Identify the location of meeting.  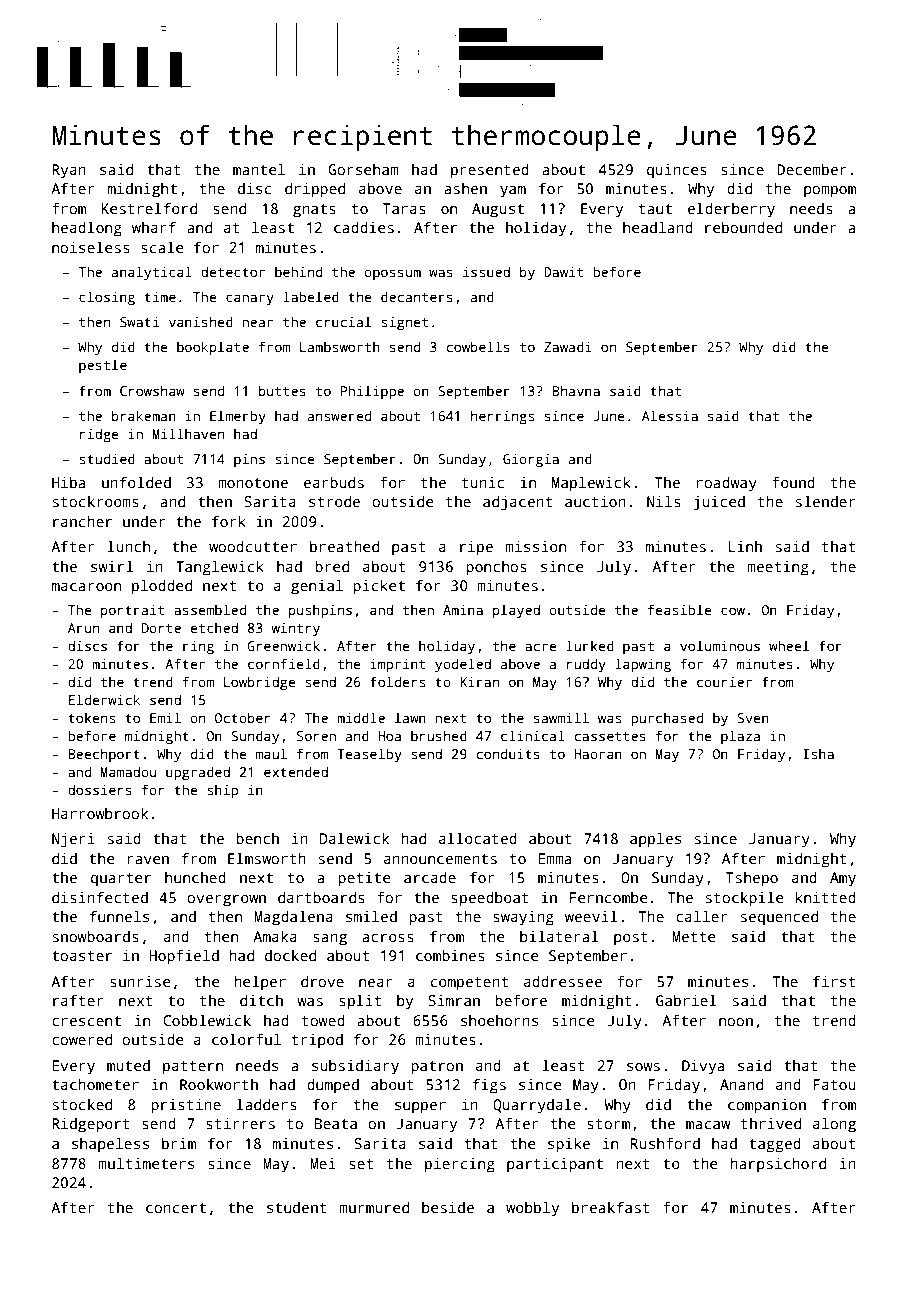
(778, 568).
